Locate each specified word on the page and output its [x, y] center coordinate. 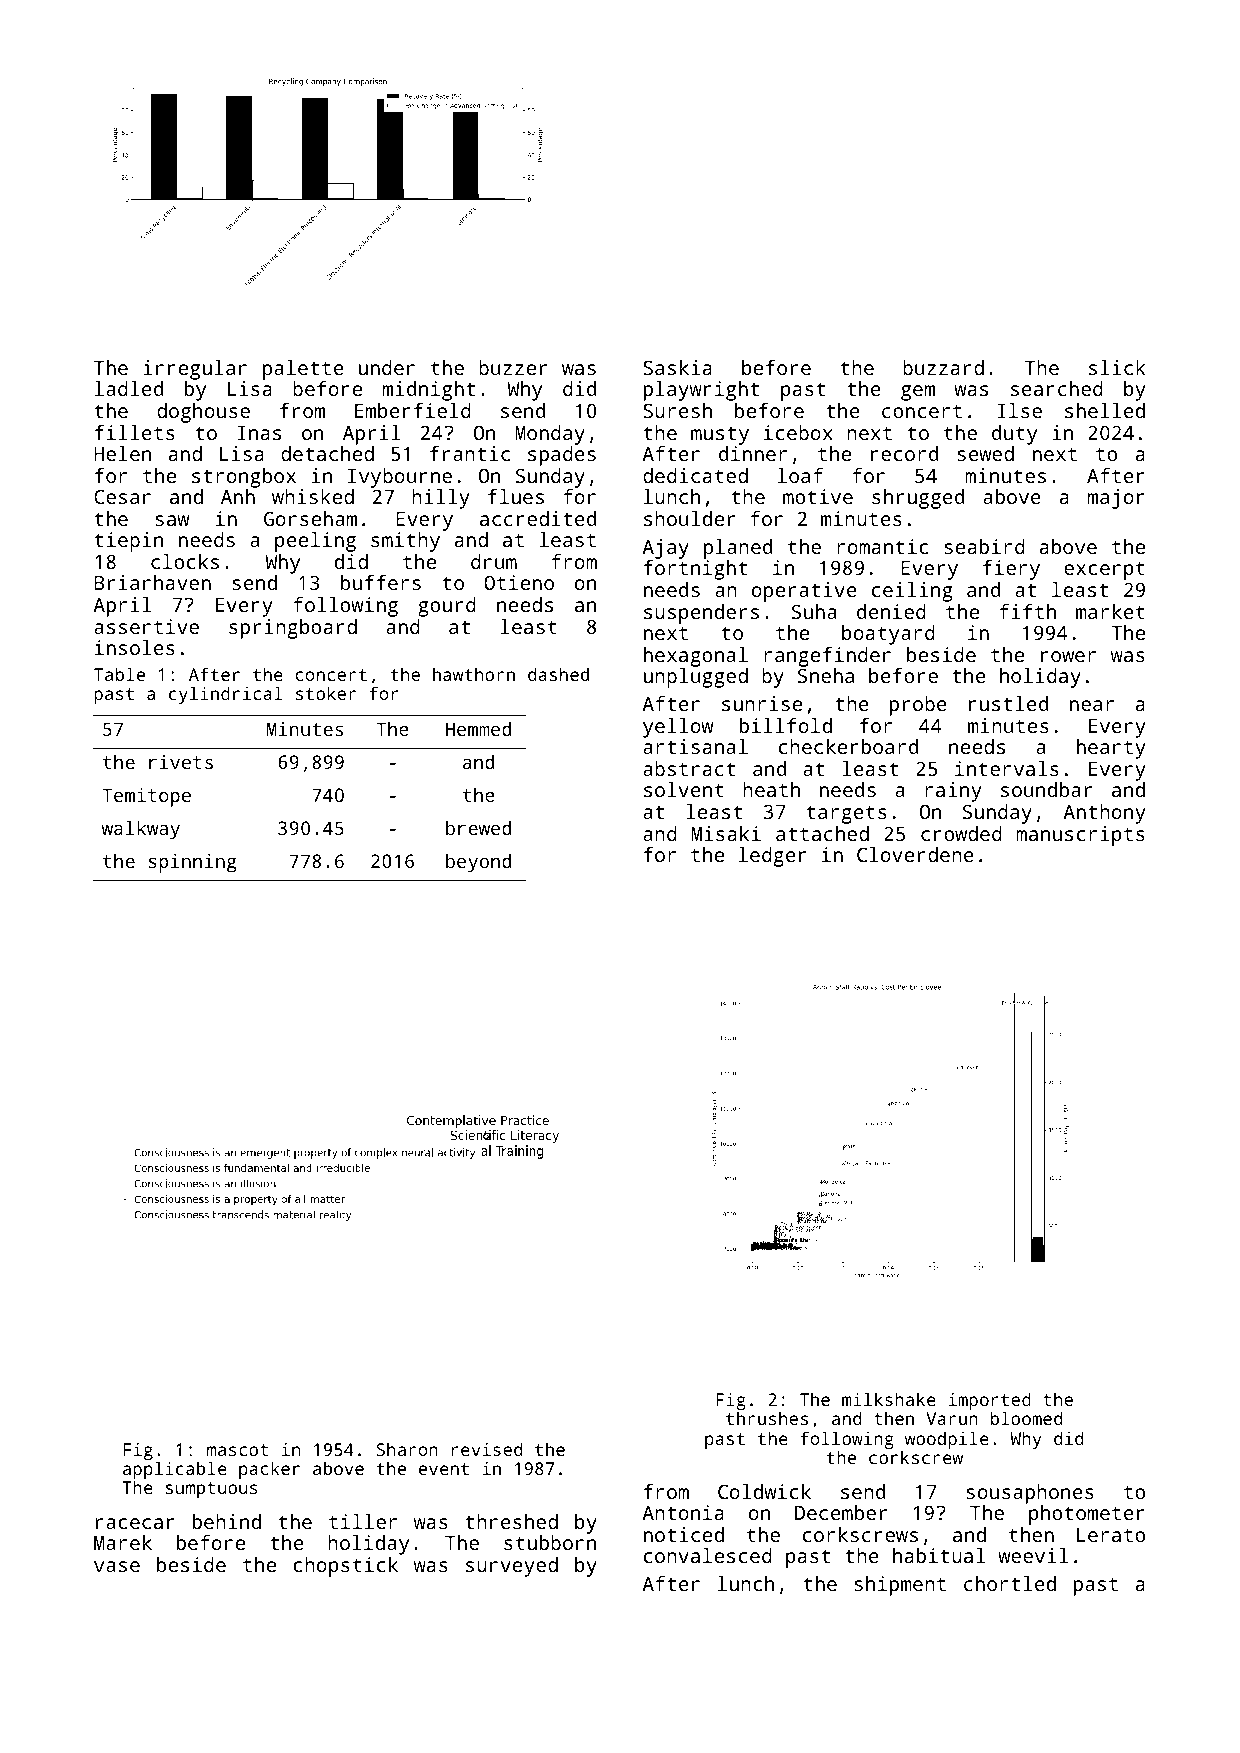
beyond [478, 863]
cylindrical [225, 695]
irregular [195, 370]
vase [117, 1566]
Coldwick [764, 1491]
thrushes [767, 1418]
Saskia [677, 367]
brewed [478, 827]
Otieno [519, 582]
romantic [882, 546]
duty [1014, 435]
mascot [237, 1450]
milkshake [889, 1399]
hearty [1111, 749]
